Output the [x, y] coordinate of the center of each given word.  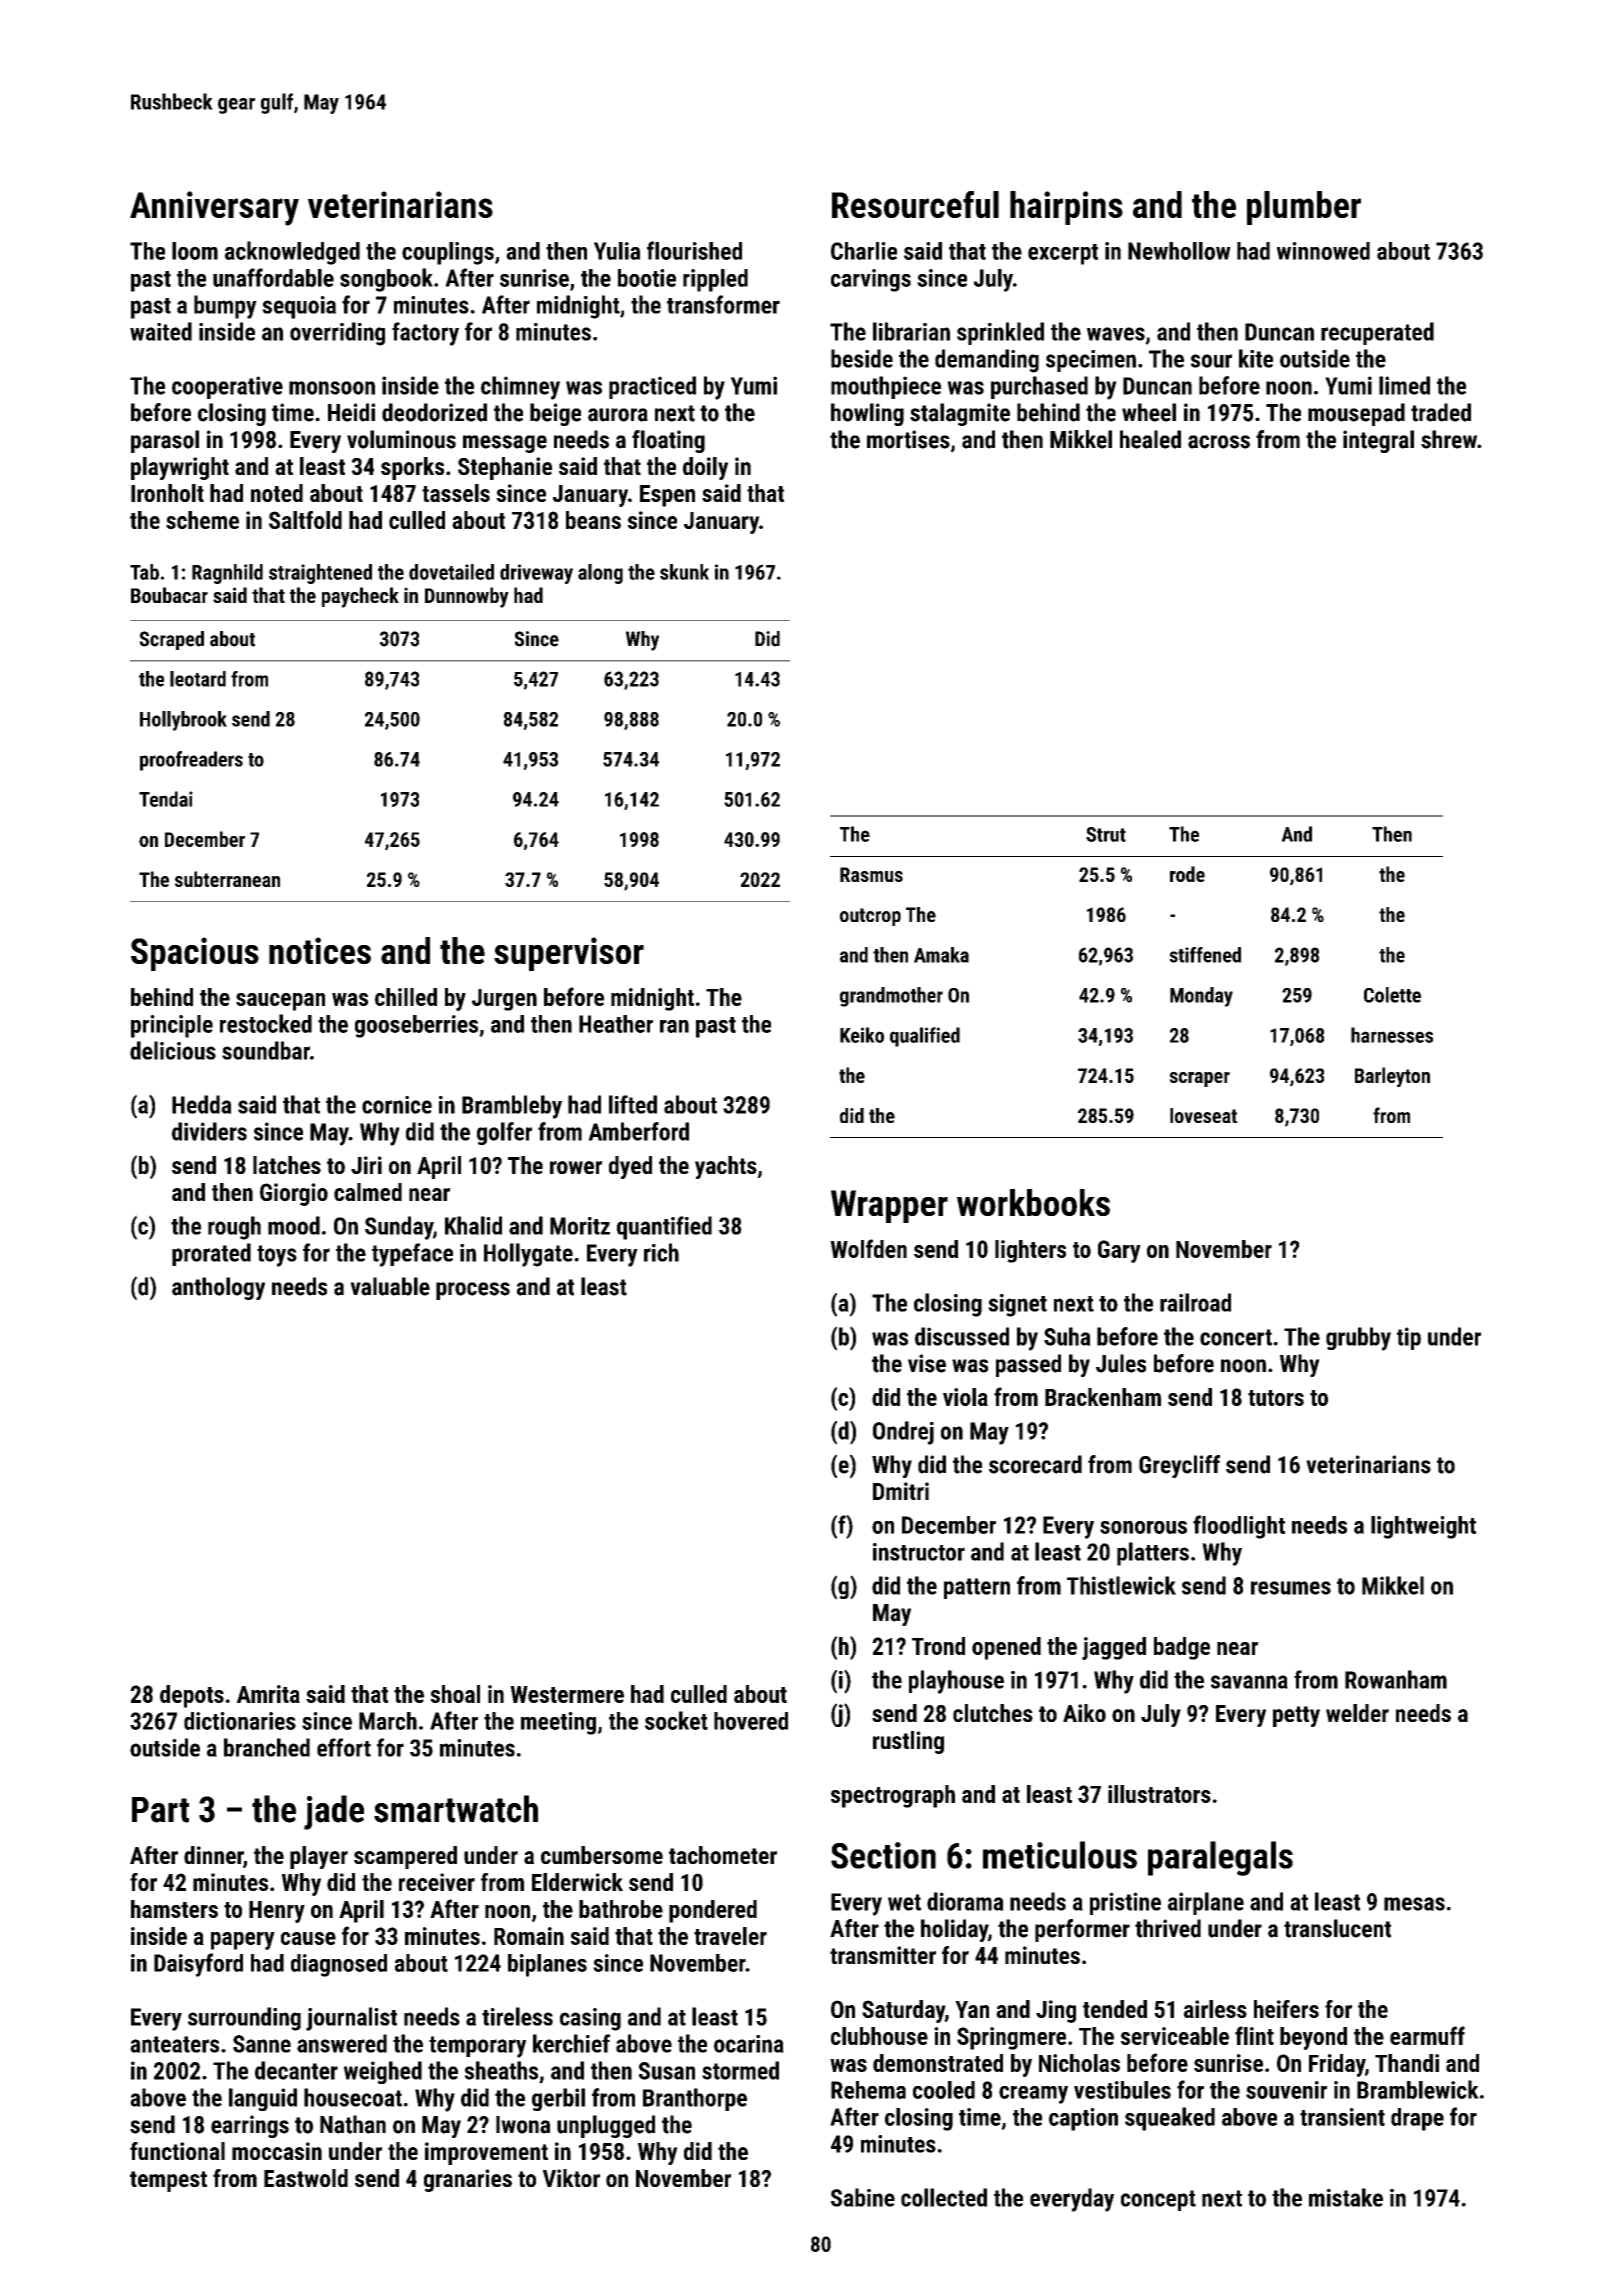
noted [277, 493]
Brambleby [512, 1107]
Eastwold [306, 2178]
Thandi [1407, 2063]
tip [1409, 1338]
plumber [1304, 208]
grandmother [891, 997]
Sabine [863, 2197]
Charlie [864, 251]
